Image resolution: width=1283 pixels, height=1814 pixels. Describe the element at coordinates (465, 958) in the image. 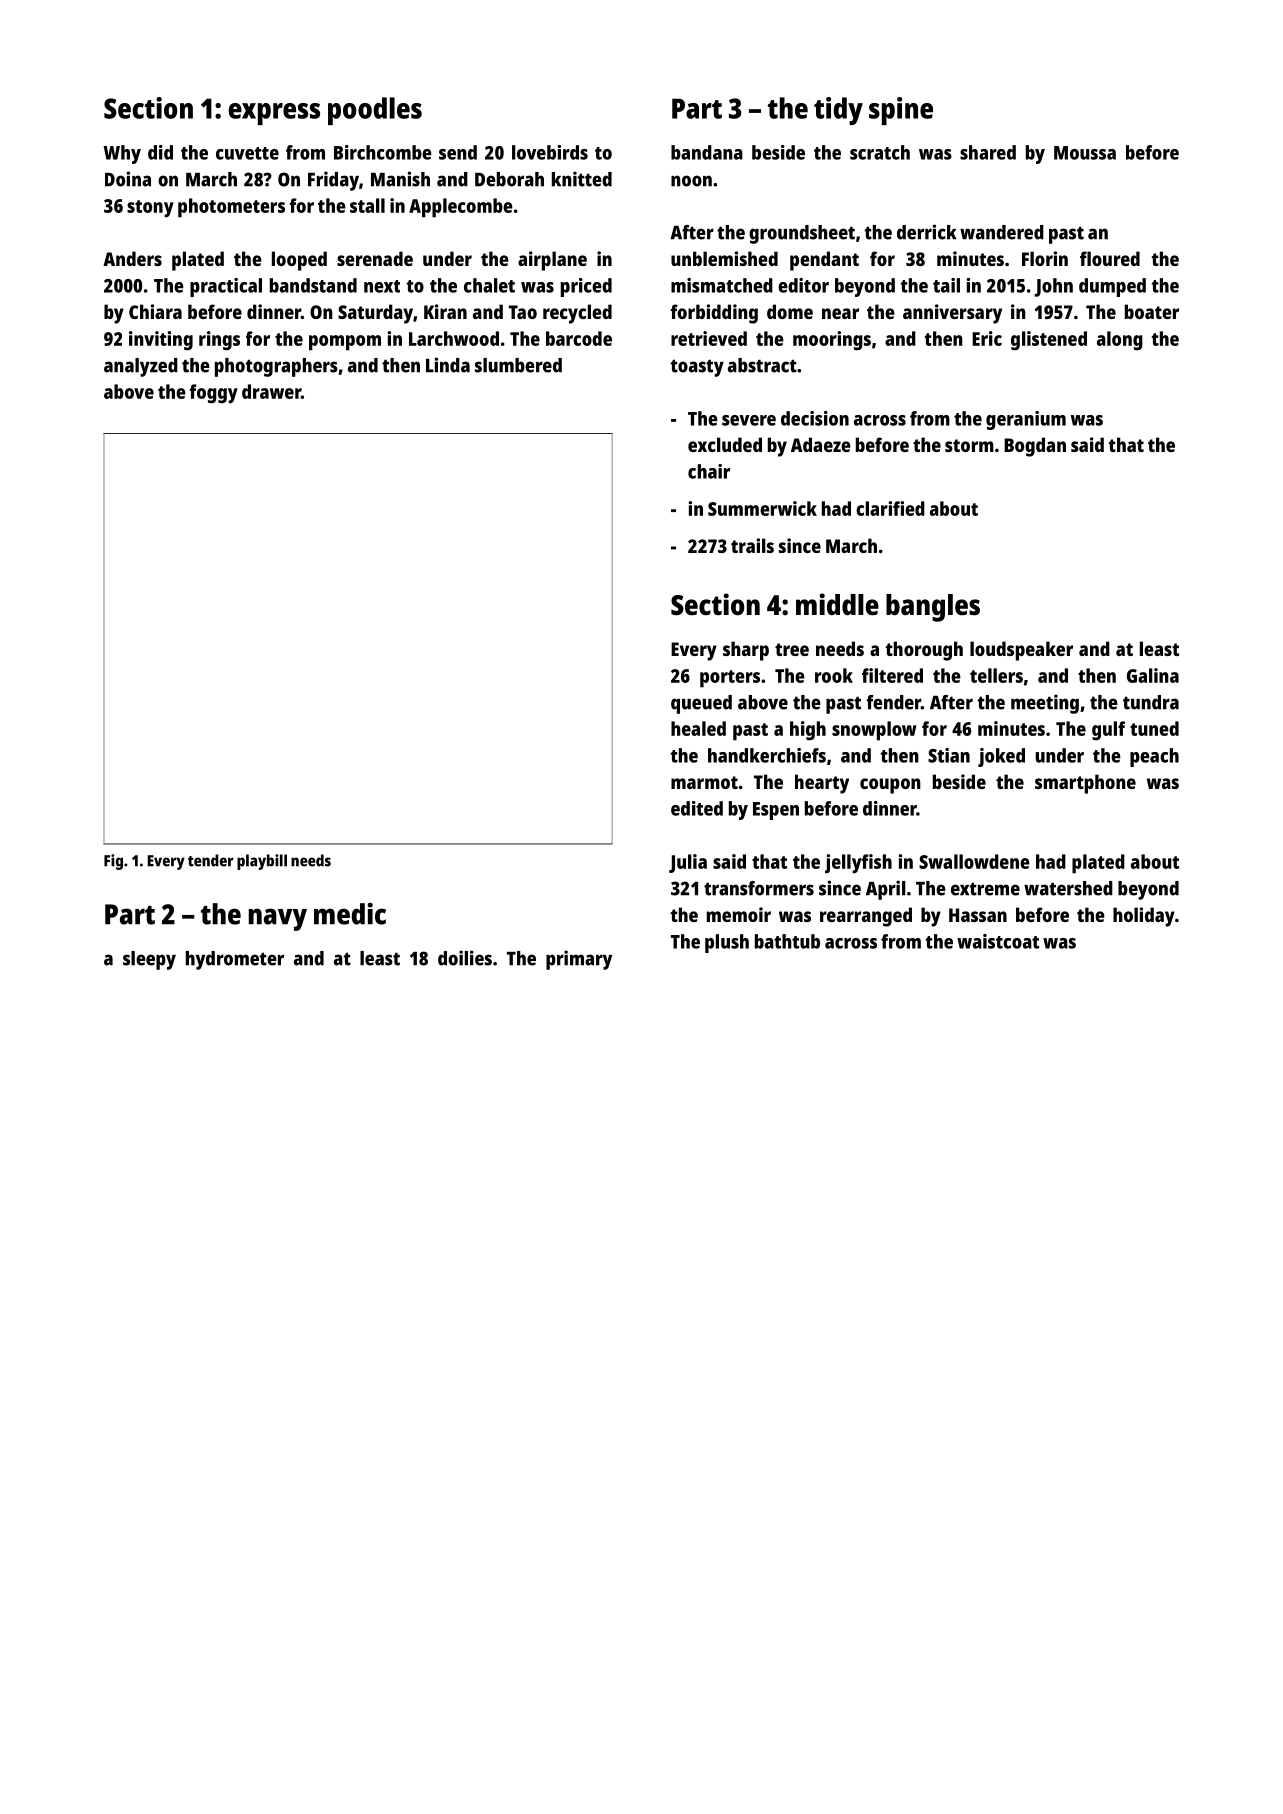

I see `doilies` at that location.
